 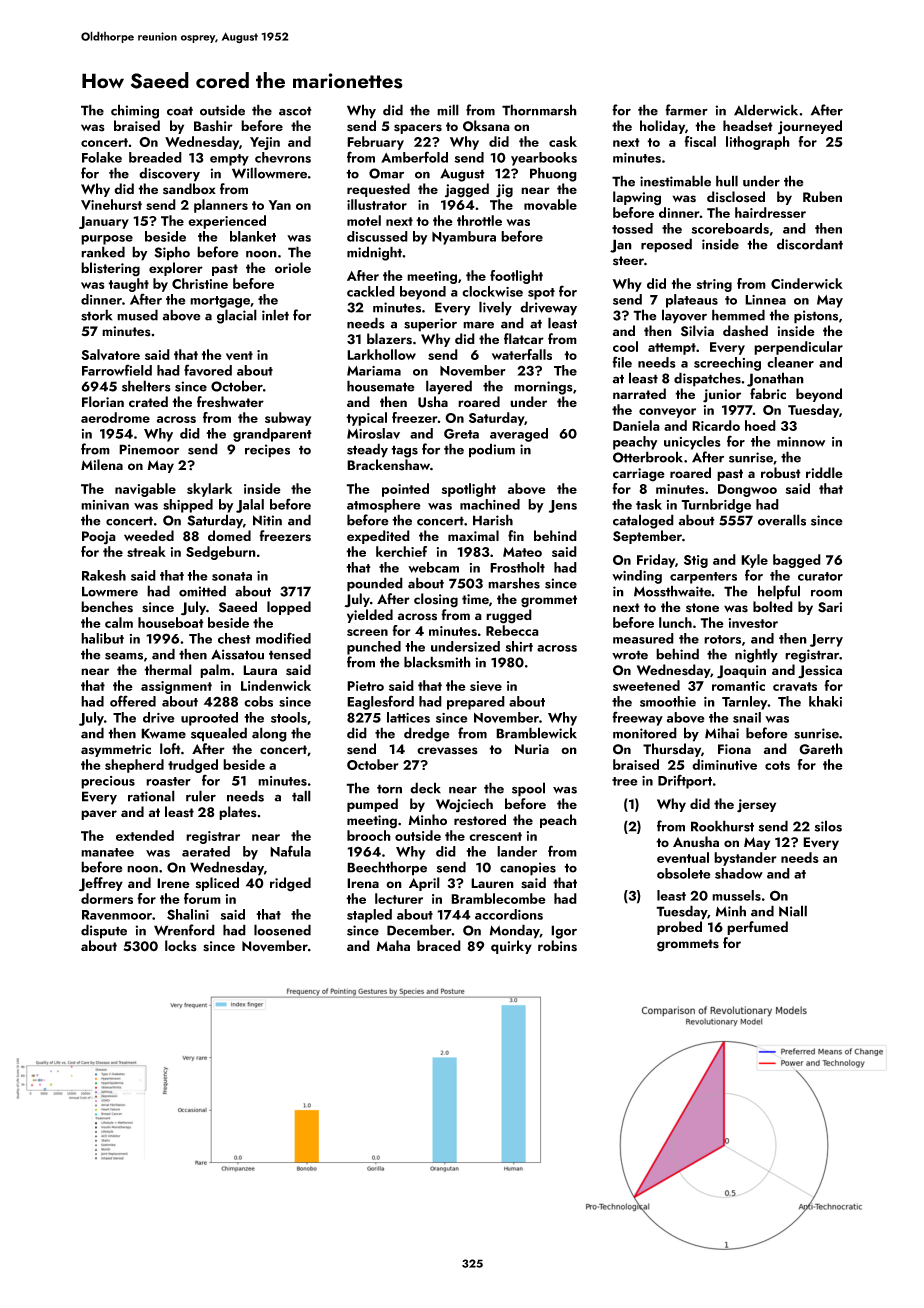 I want to click on cleaner, so click(x=790, y=362).
